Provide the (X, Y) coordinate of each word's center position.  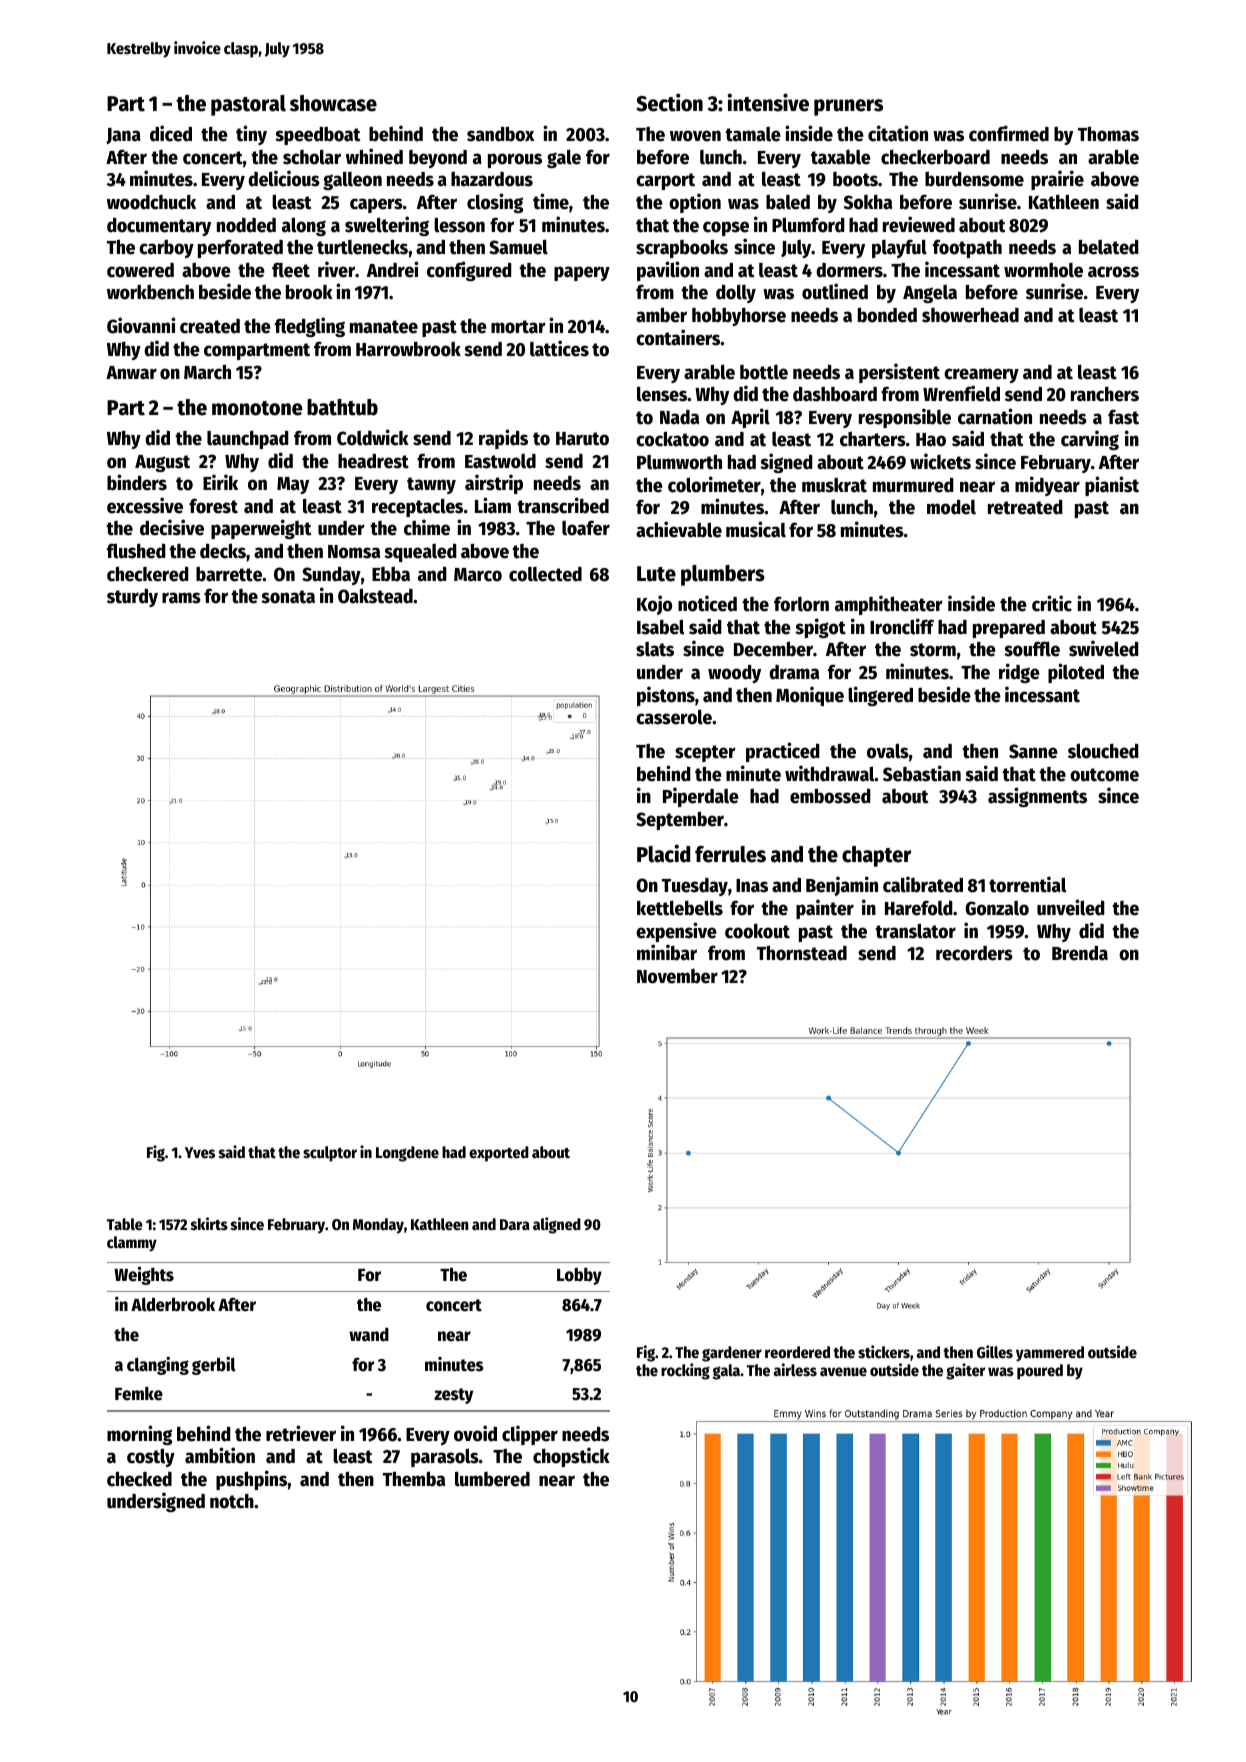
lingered (880, 696)
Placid (663, 853)
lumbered (492, 1479)
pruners (848, 107)
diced (171, 133)
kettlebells (680, 908)
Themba (414, 1479)
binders (137, 482)
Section (669, 102)
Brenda (1080, 953)
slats (655, 649)
